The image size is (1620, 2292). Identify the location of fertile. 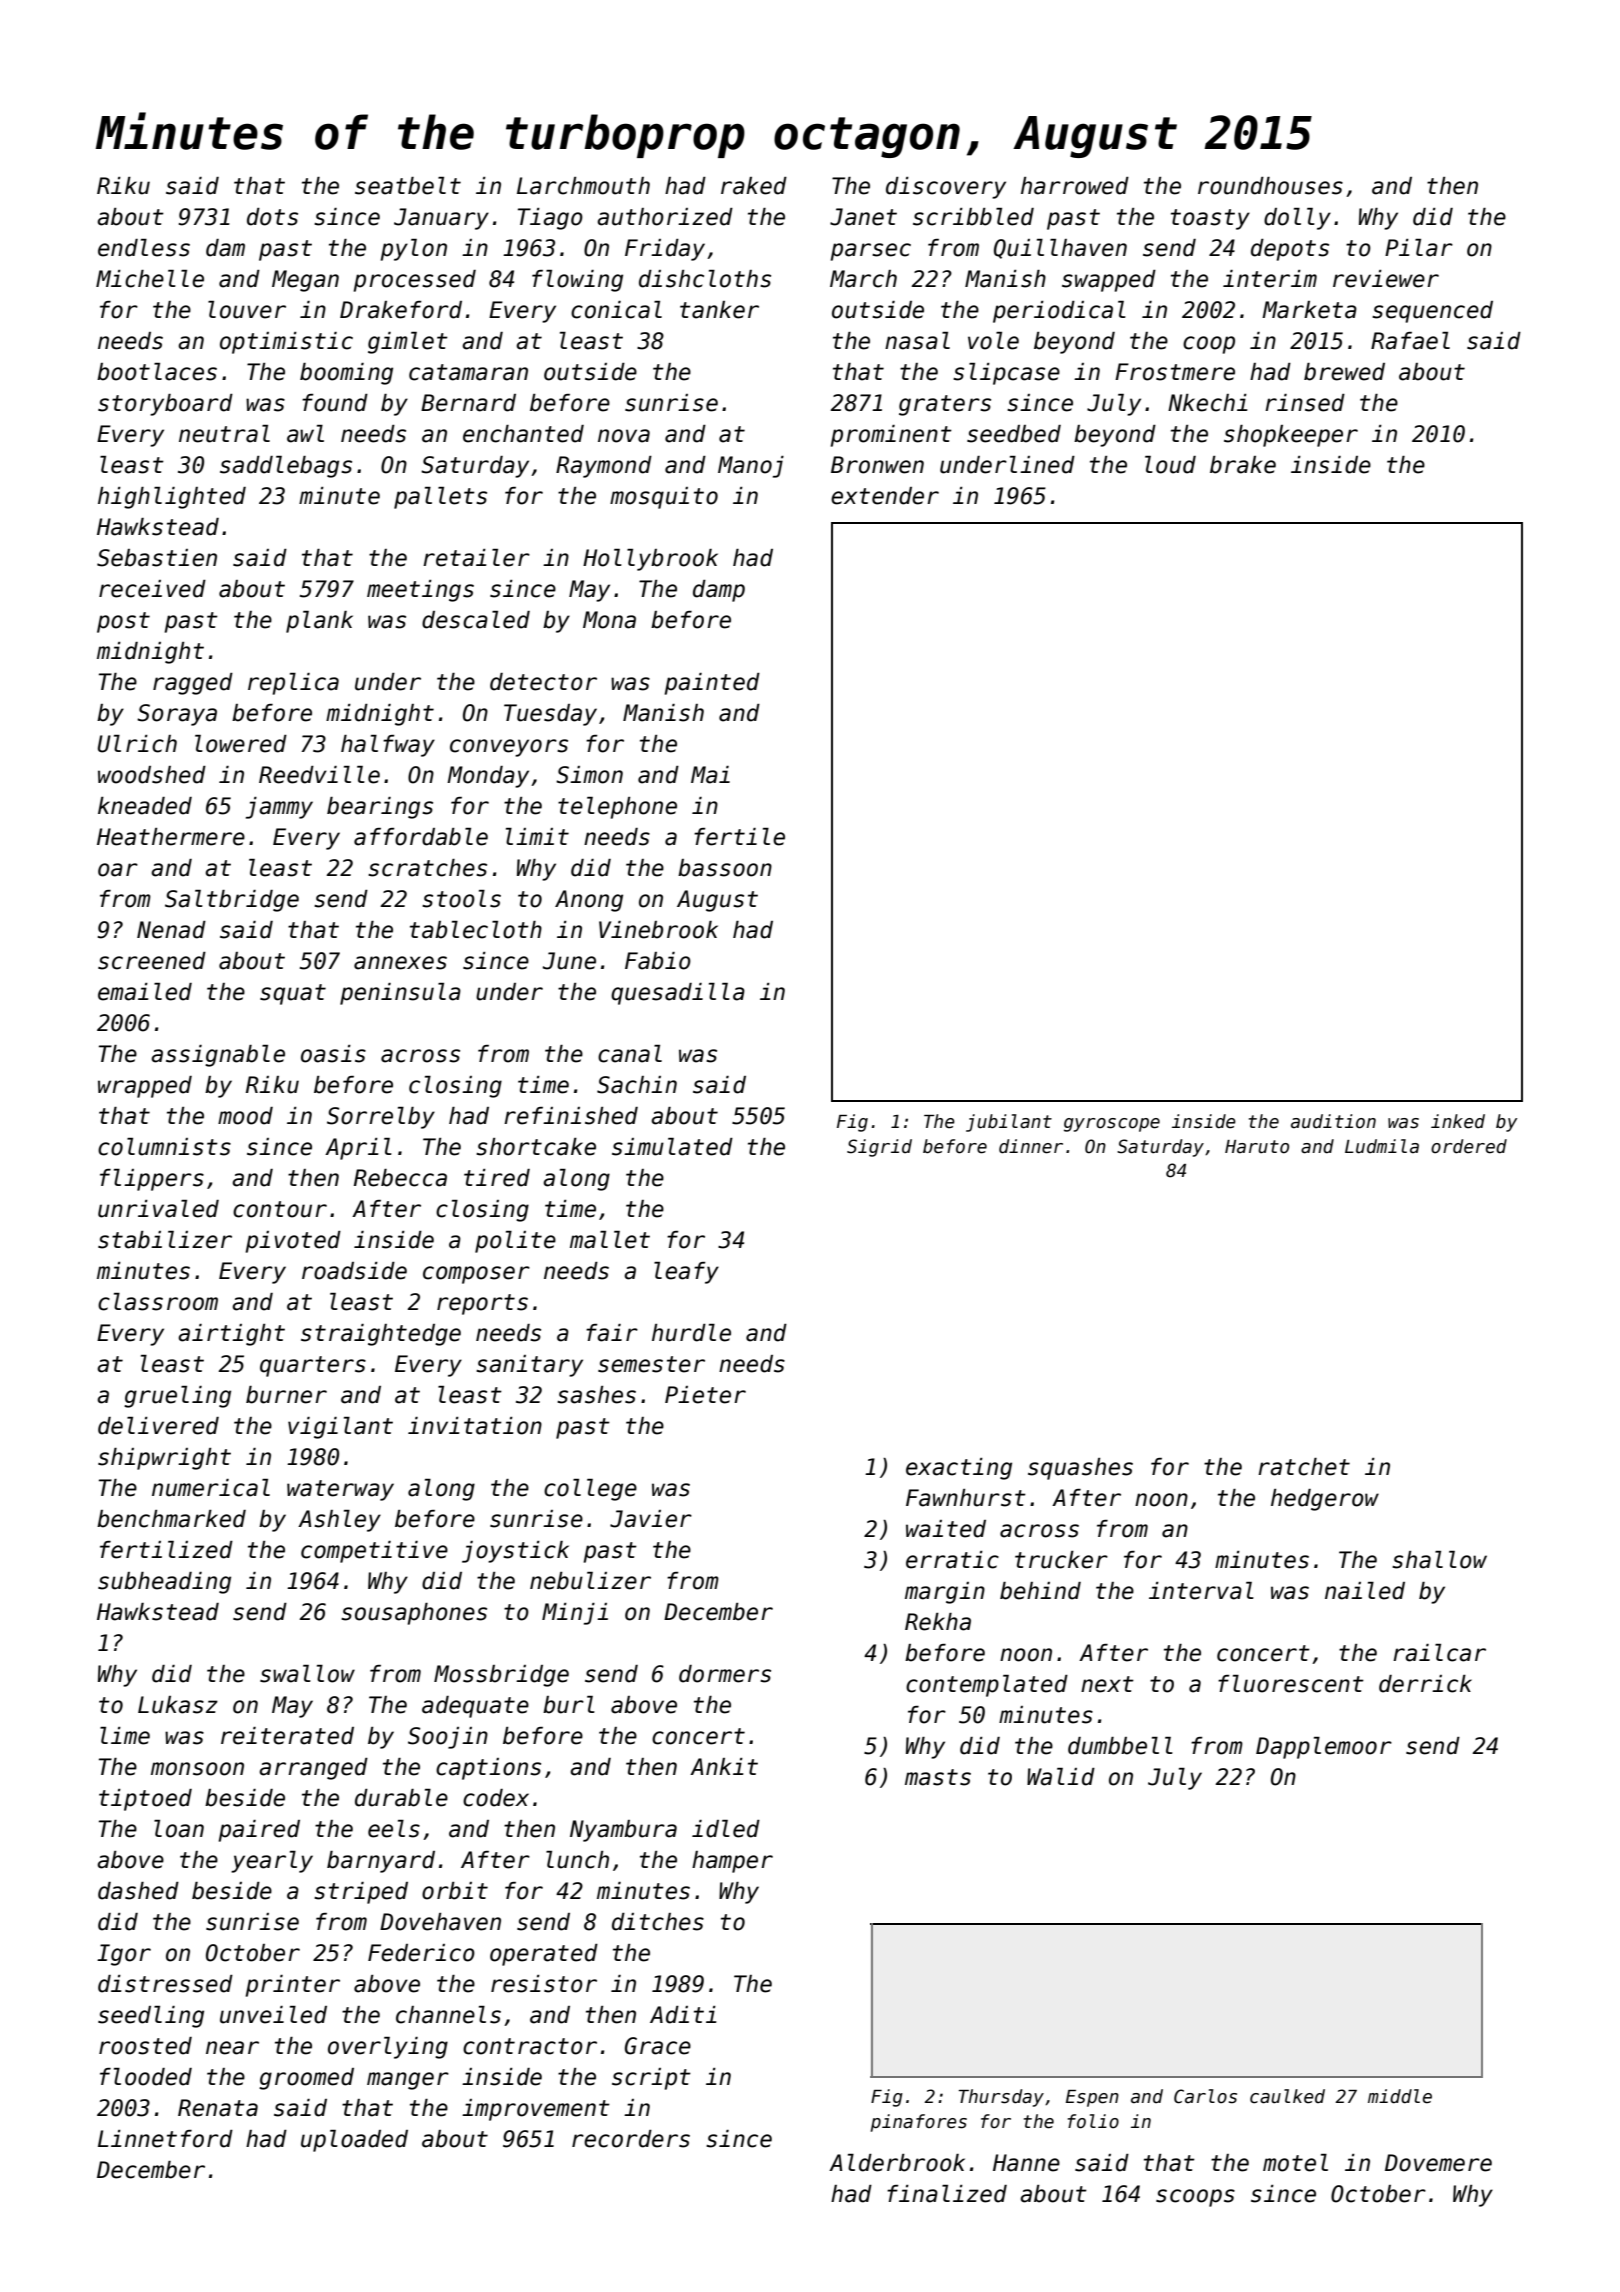
(739, 837).
